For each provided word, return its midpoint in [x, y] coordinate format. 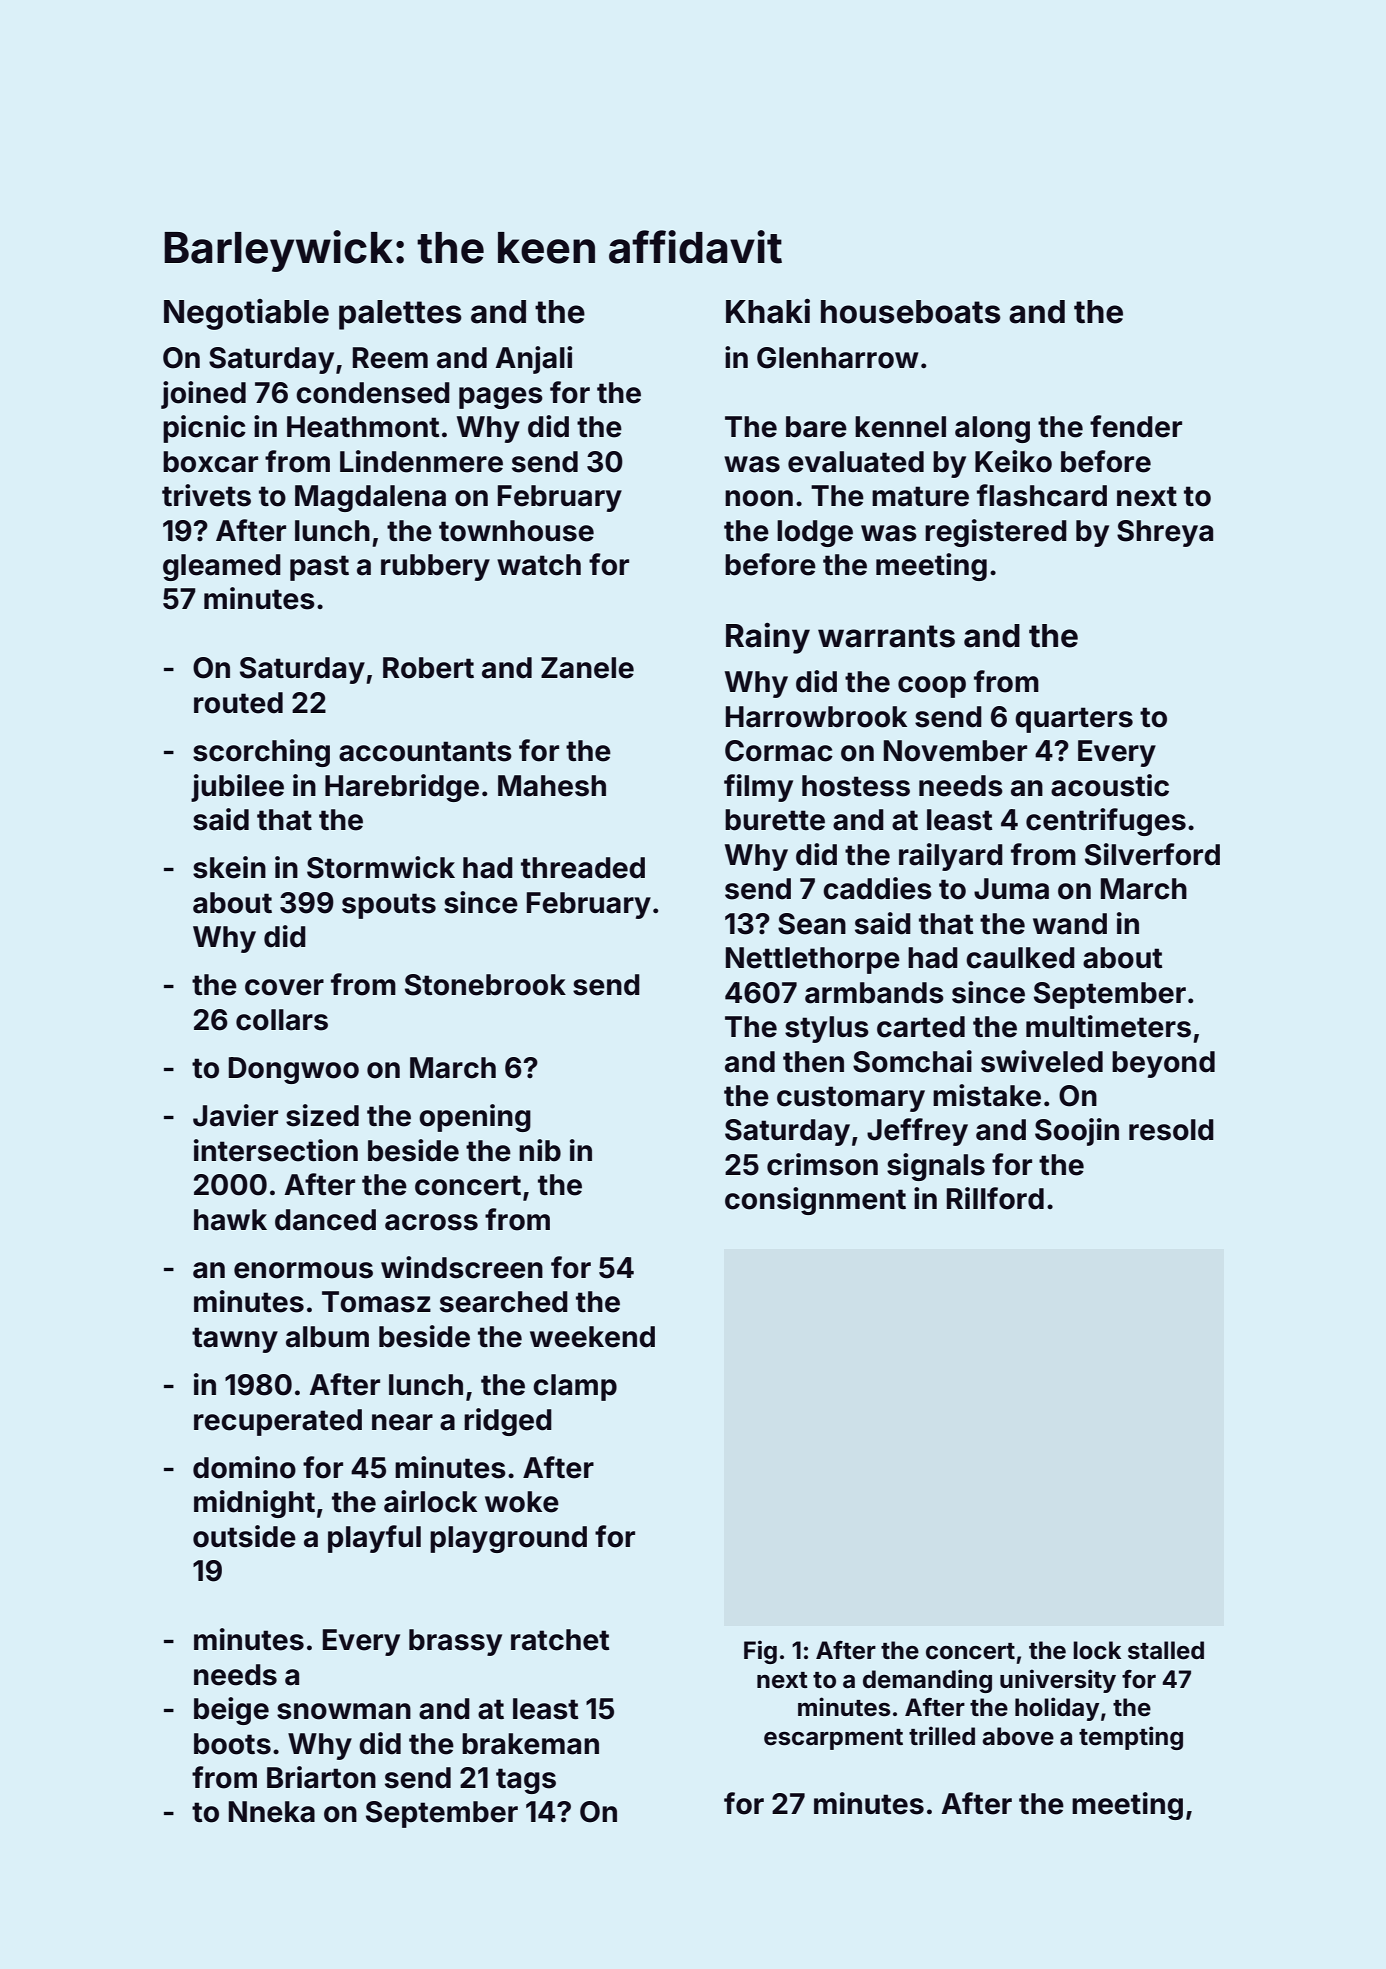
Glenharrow [837, 358]
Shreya [1165, 533]
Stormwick [381, 867]
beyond [1163, 1064]
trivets [206, 495]
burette [775, 820]
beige [231, 1711]
